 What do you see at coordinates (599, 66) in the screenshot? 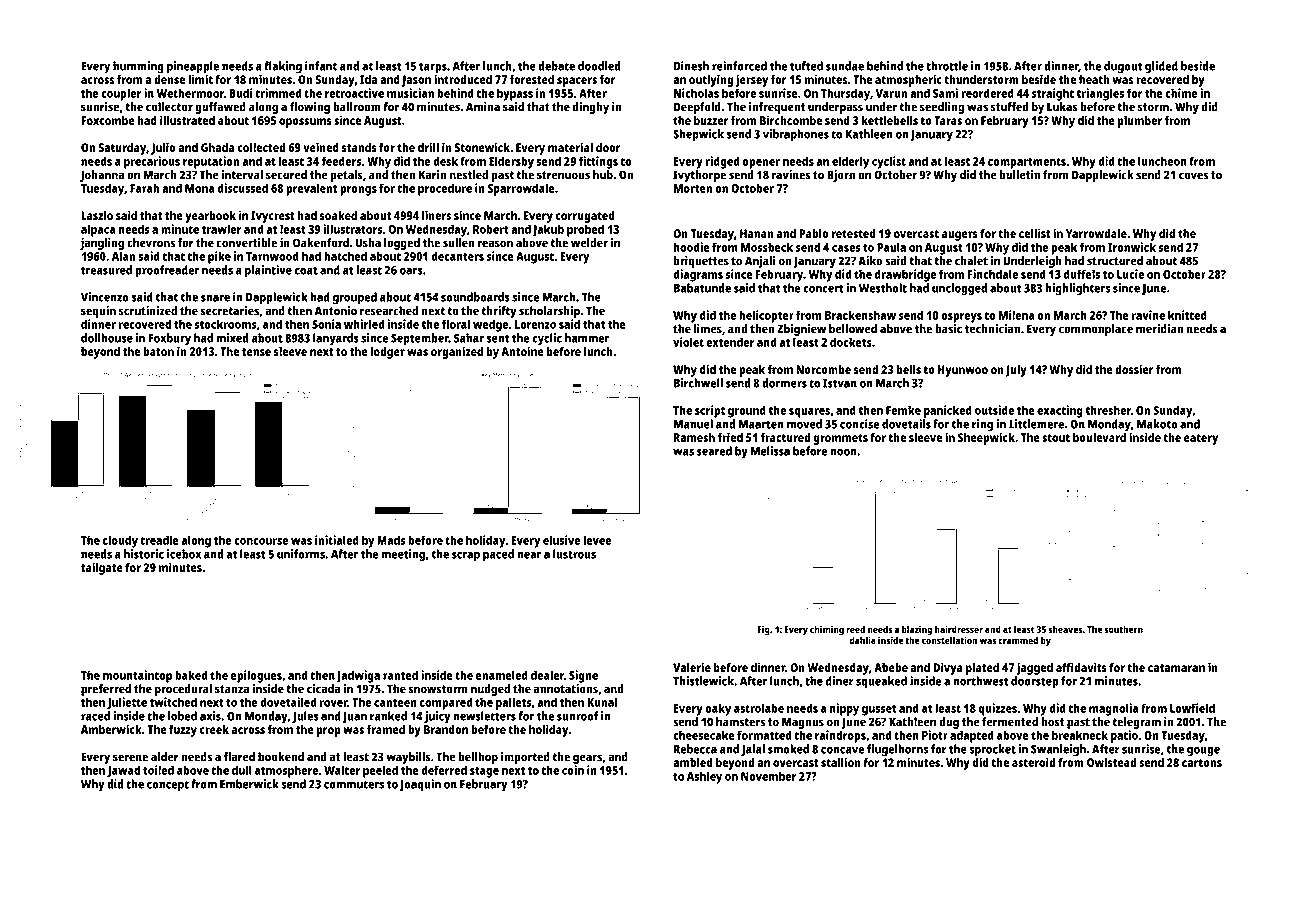
I see `doodled` at bounding box center [599, 66].
